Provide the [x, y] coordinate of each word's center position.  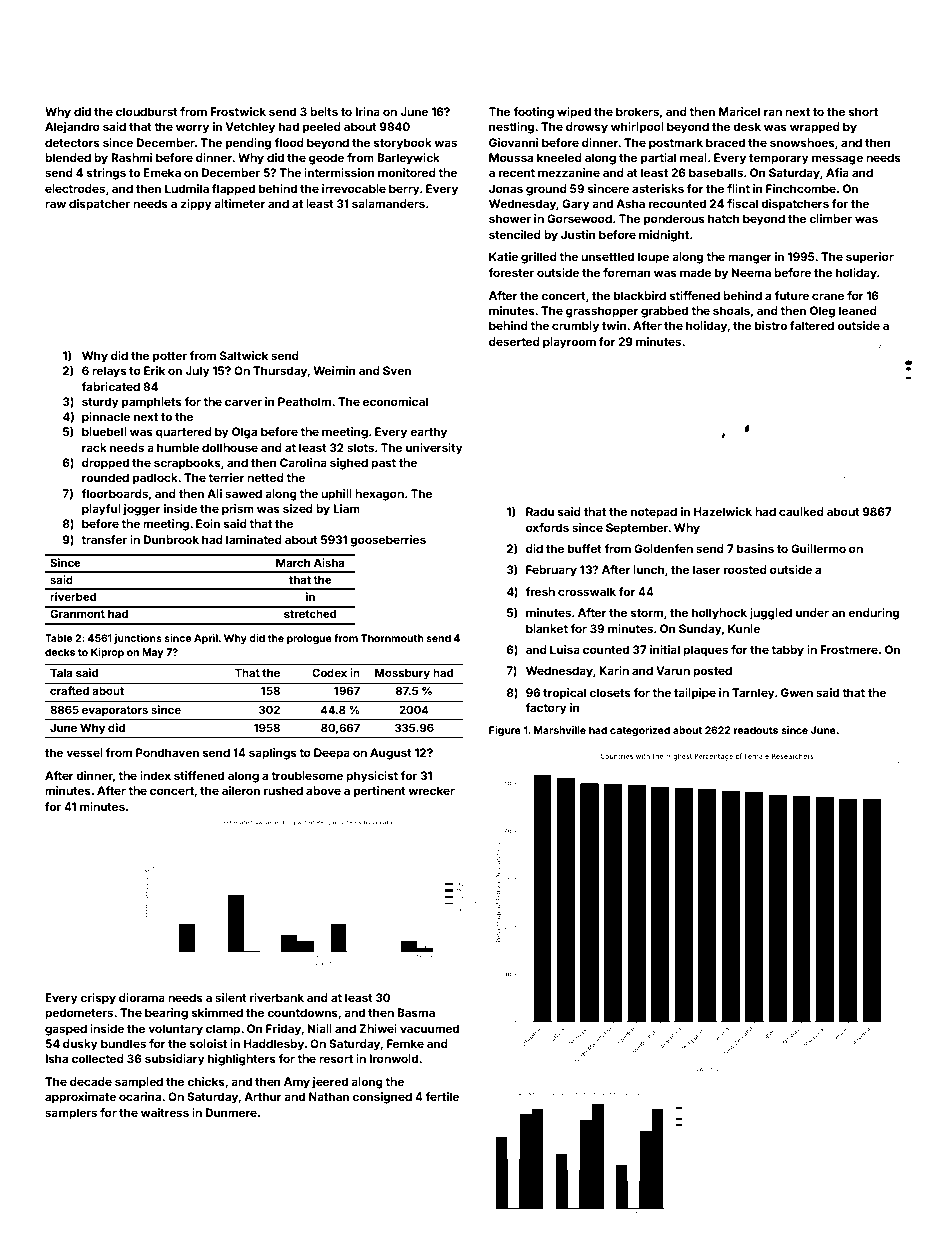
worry [192, 129]
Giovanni [513, 142]
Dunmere [231, 1112]
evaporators [115, 711]
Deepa [332, 754]
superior [870, 258]
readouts [756, 730]
